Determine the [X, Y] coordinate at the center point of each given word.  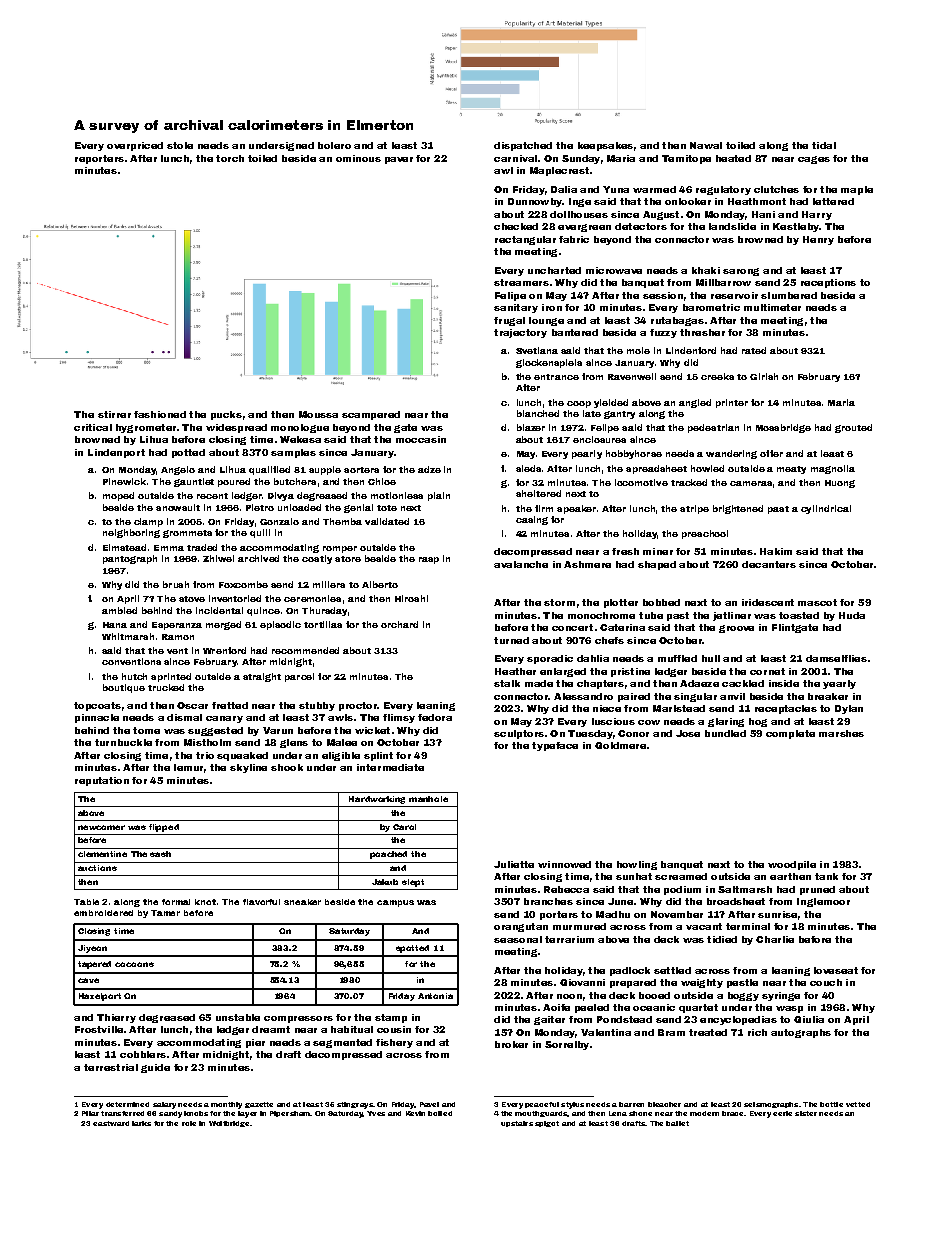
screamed [681, 876]
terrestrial [111, 1067]
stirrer [114, 414]
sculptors [519, 734]
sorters [361, 470]
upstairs [517, 1124]
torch [230, 158]
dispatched [523, 146]
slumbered [789, 295]
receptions [828, 283]
